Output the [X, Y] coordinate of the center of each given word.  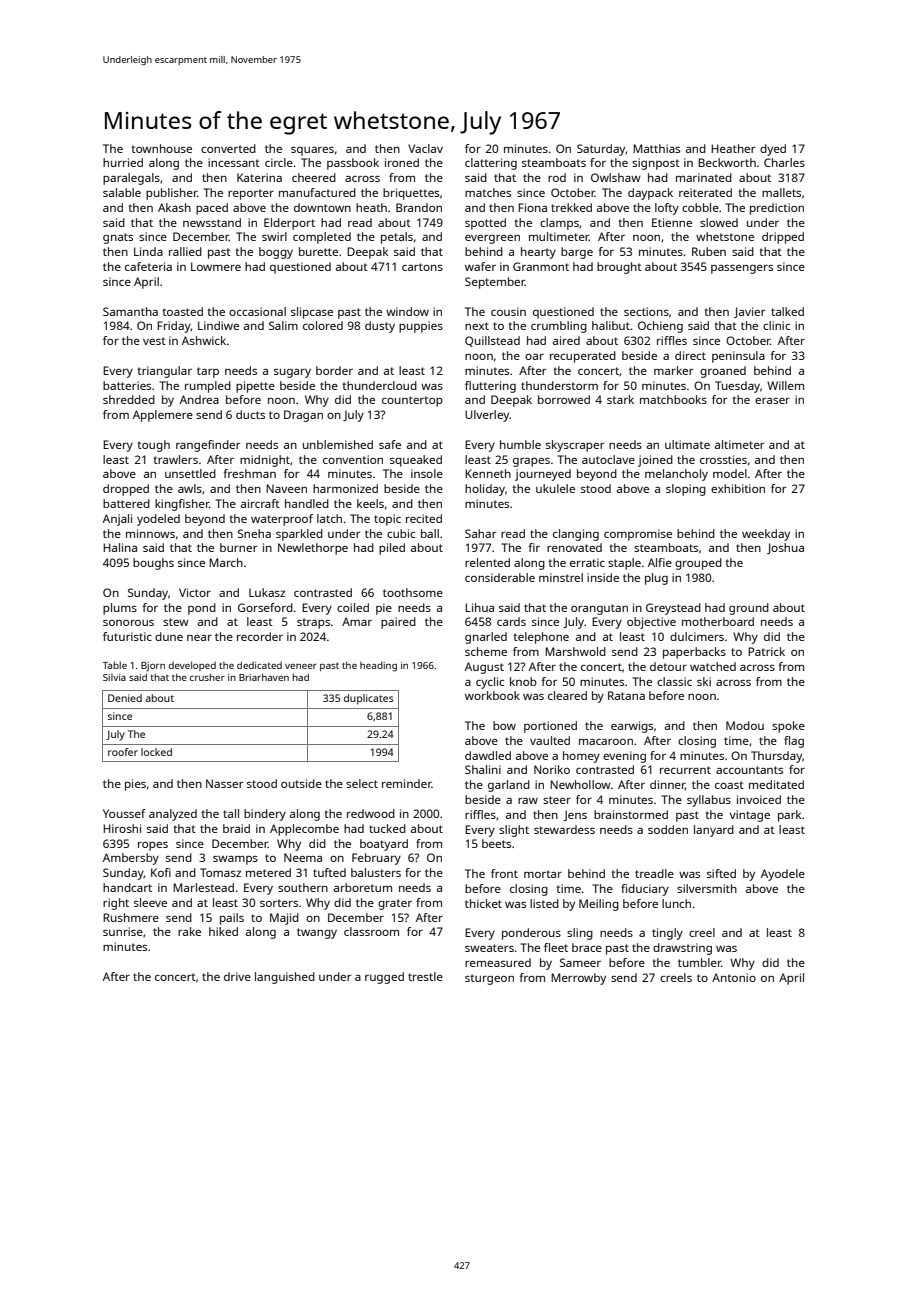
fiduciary [645, 890]
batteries [127, 385]
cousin [508, 311]
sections [646, 311]
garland [509, 786]
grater [395, 904]
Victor [195, 592]
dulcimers [697, 636]
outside [301, 783]
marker [673, 370]
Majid [284, 919]
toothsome [413, 592]
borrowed [564, 399]
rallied [185, 251]
